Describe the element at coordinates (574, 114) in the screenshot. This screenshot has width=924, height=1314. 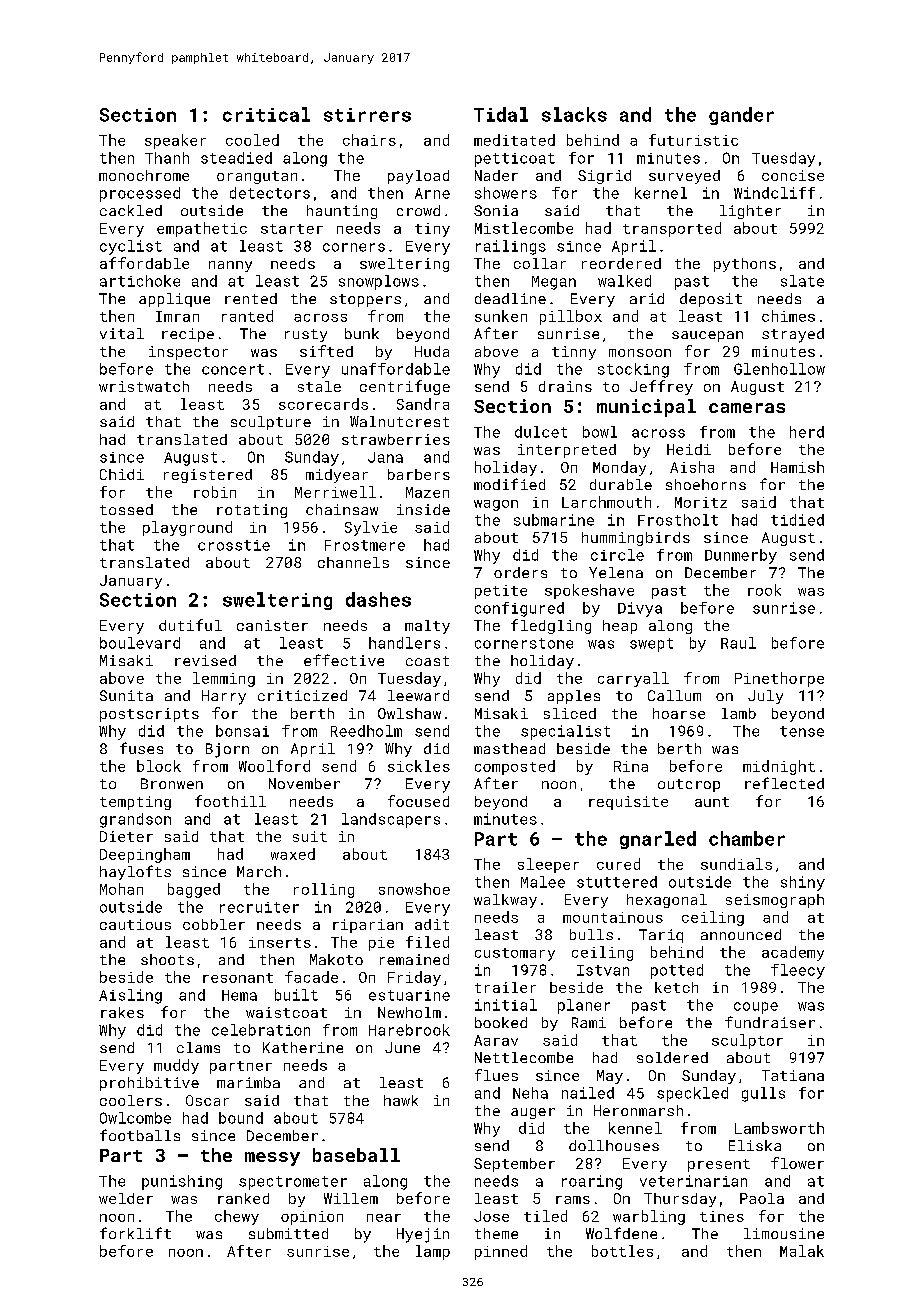
I see `slacks` at that location.
